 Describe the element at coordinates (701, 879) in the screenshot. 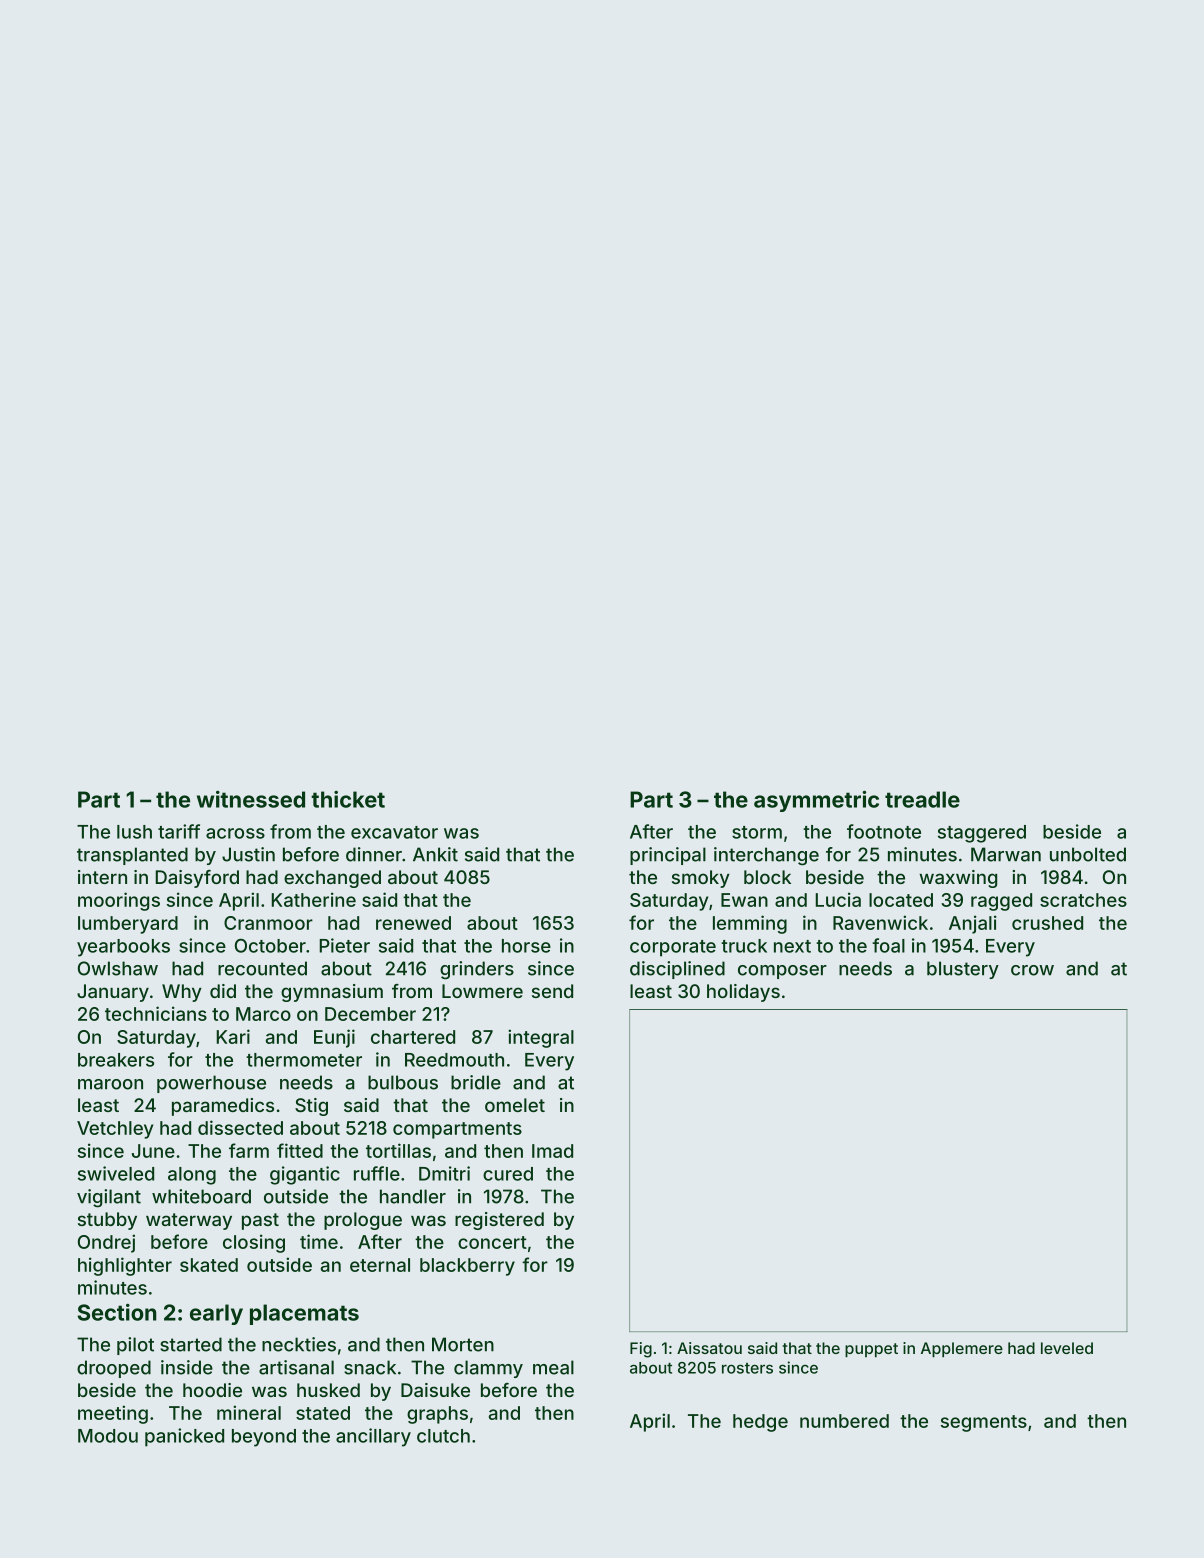

I see `smoky` at that location.
